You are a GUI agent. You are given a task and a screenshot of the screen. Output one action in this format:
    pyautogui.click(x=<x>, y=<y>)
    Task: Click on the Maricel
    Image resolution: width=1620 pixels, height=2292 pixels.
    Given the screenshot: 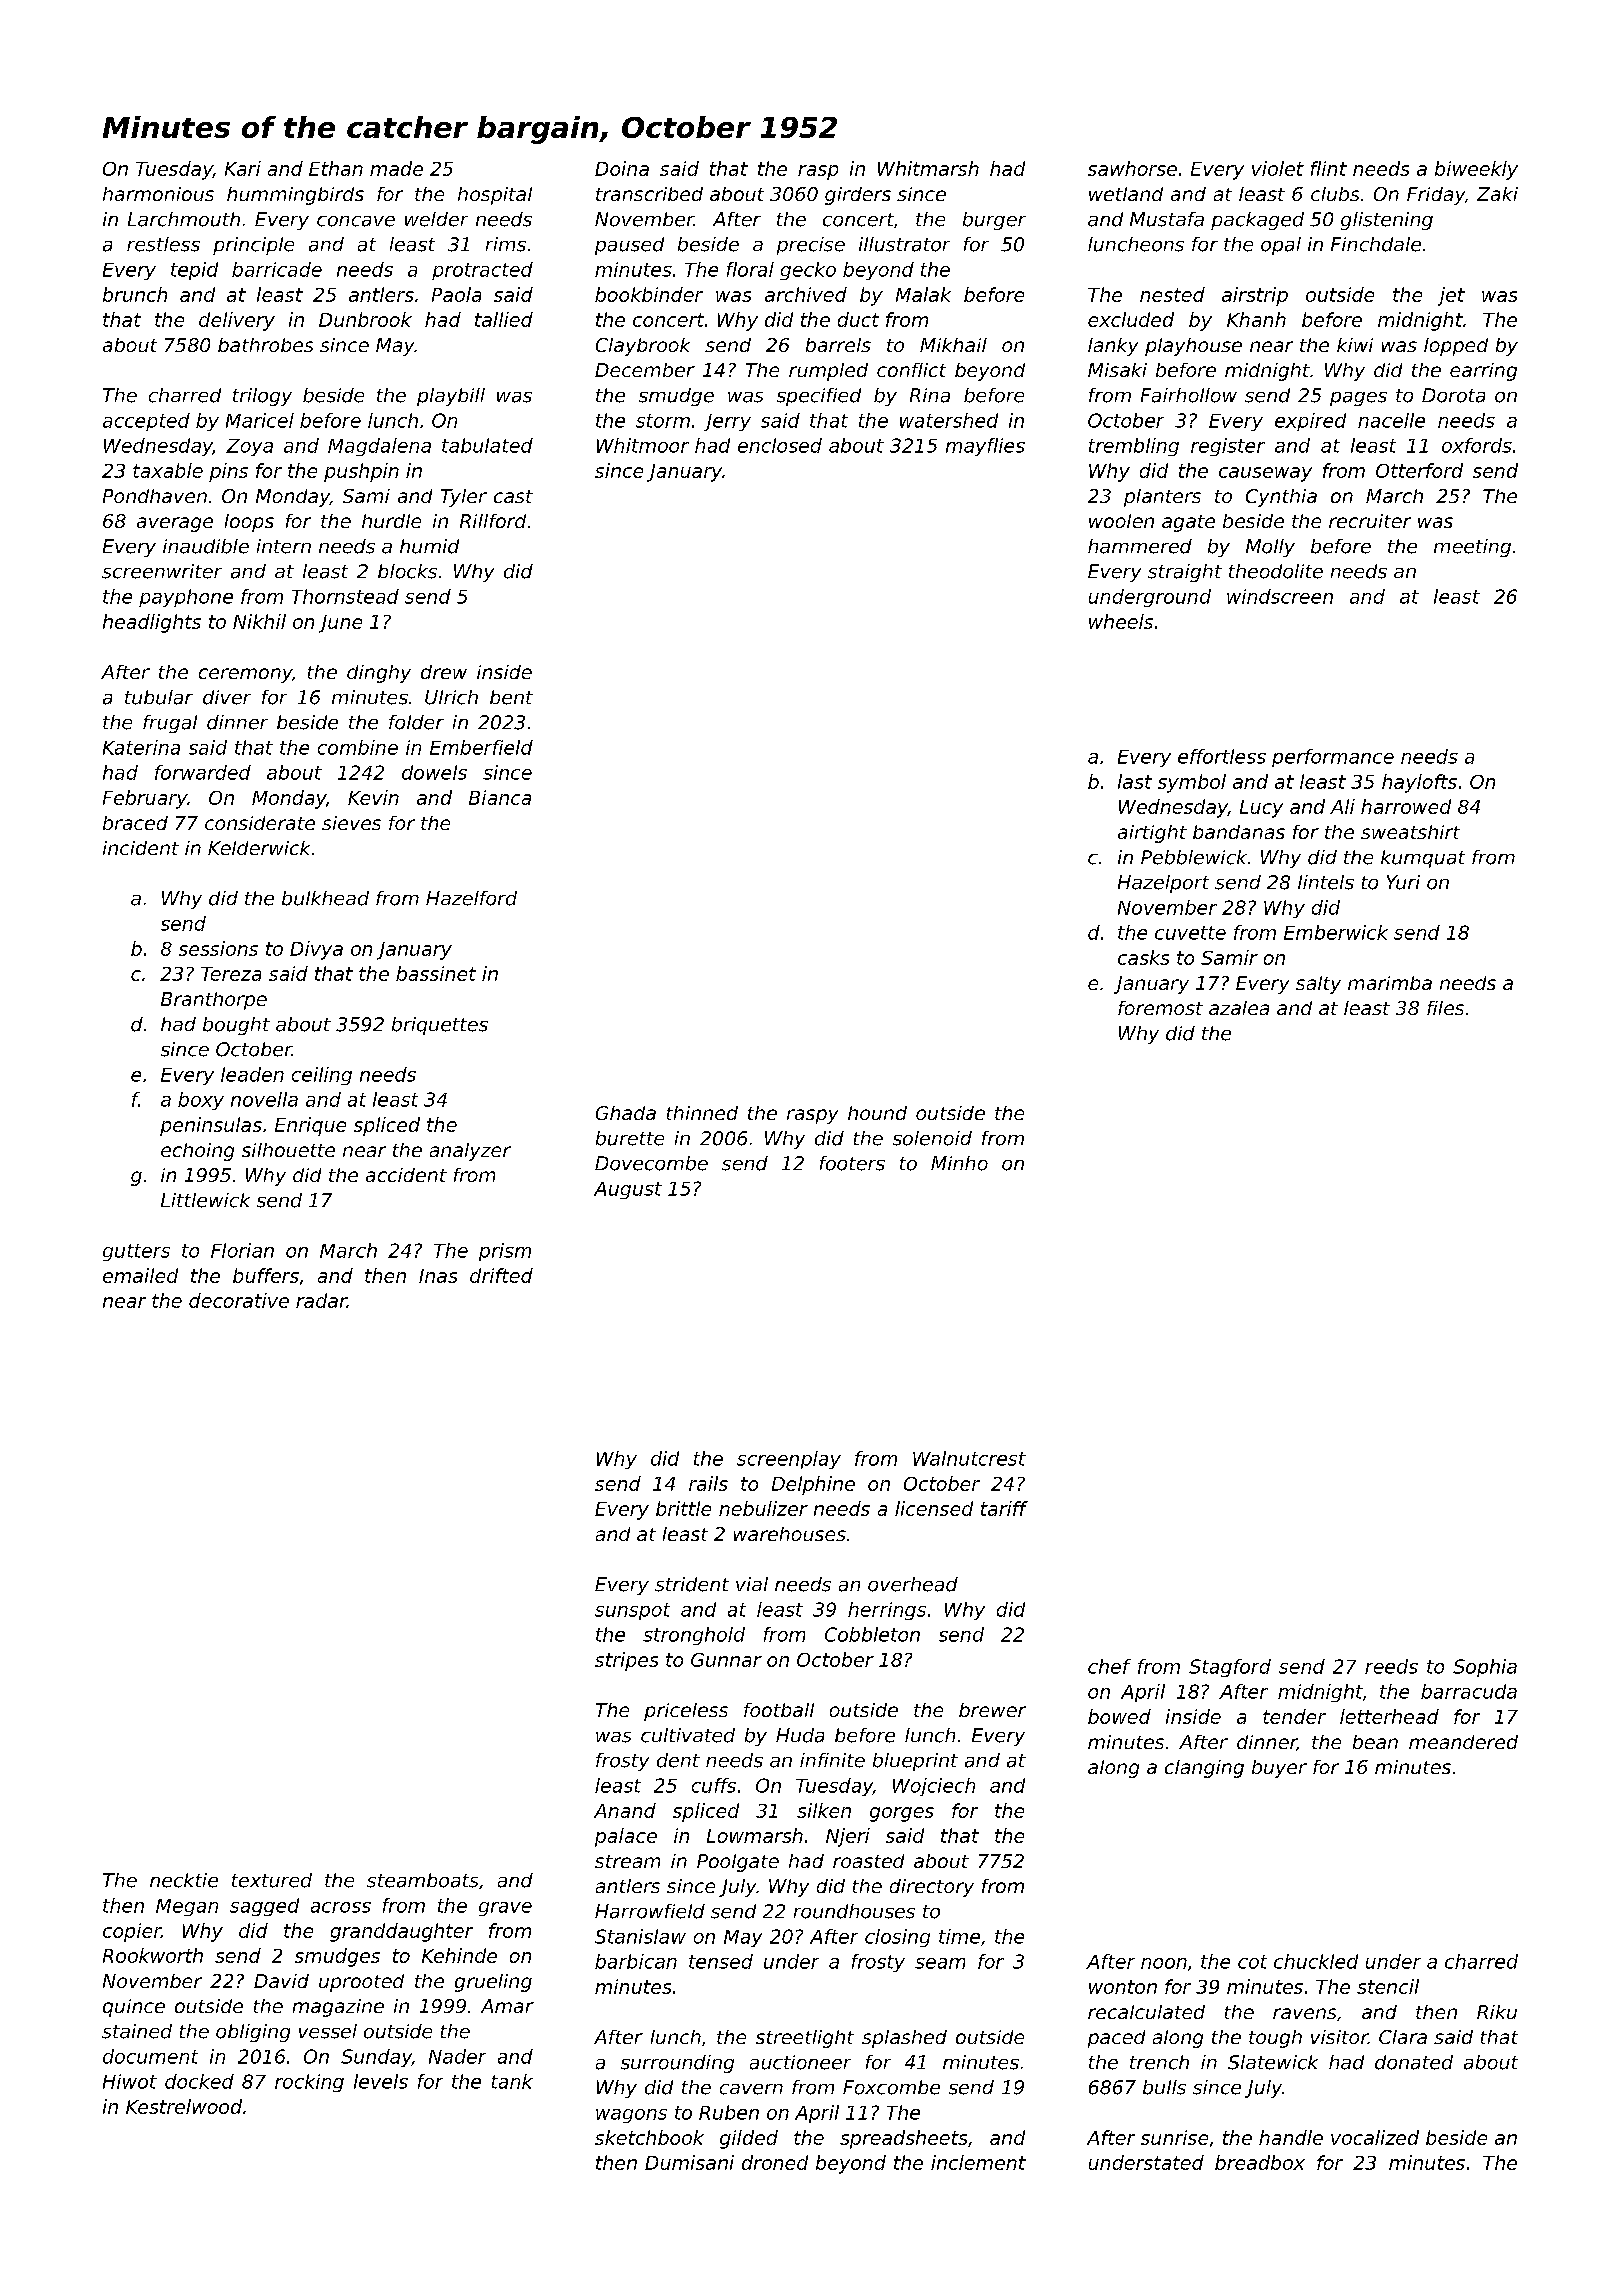 What is the action you would take?
    pyautogui.click(x=260, y=420)
